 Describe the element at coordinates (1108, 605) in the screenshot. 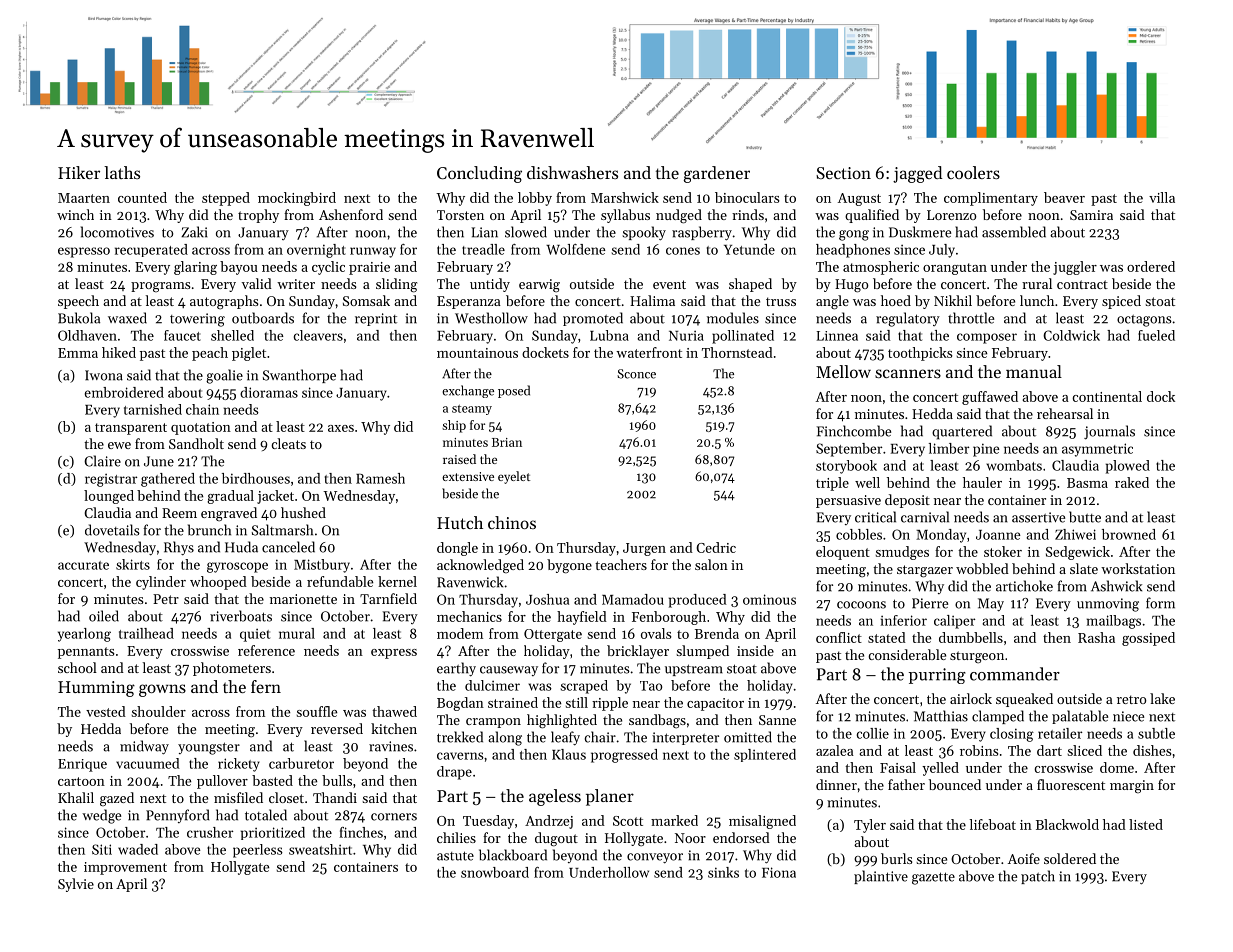

I see `unmoving` at that location.
